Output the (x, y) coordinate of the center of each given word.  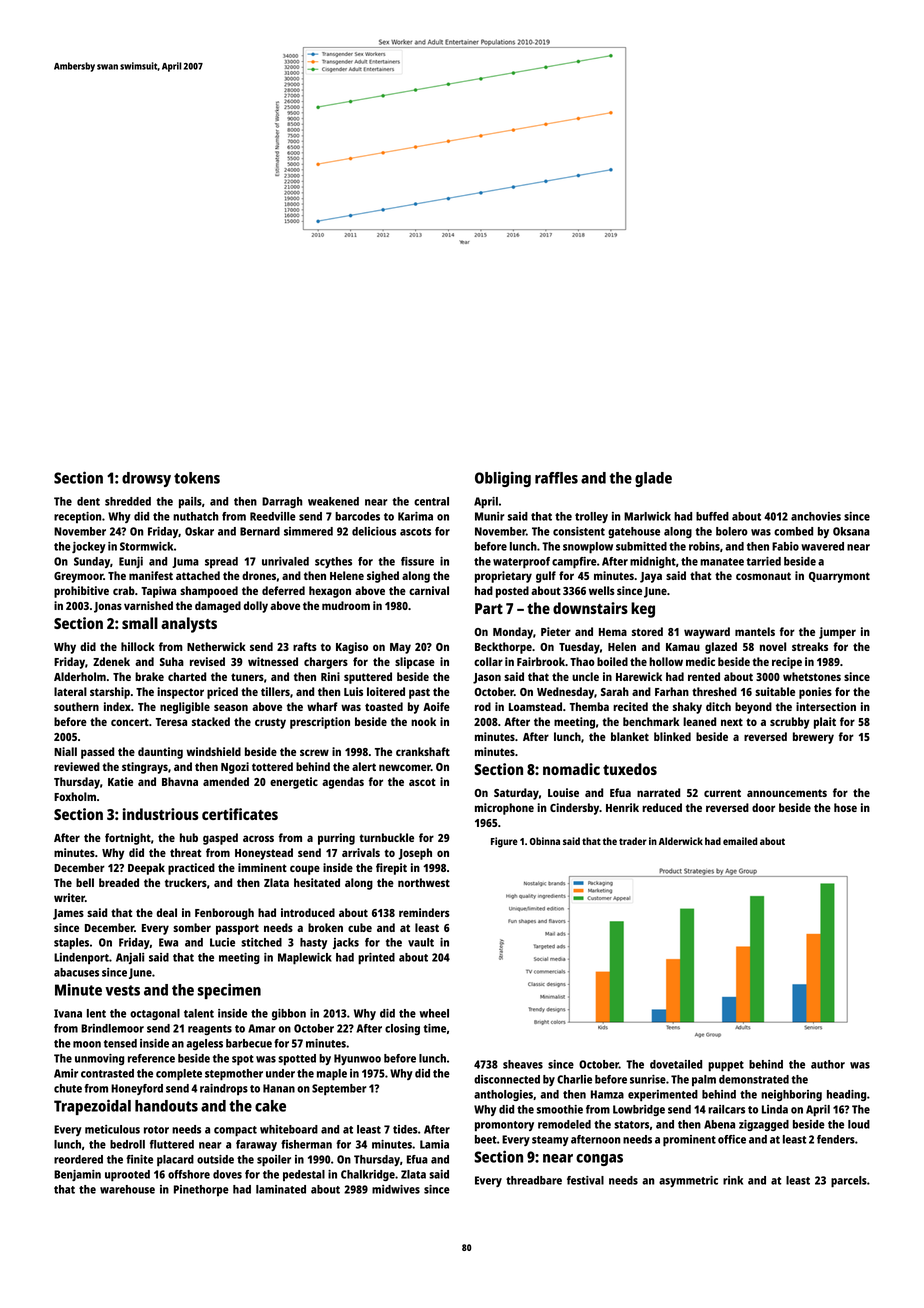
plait (825, 723)
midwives (396, 1189)
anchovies (816, 516)
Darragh (282, 502)
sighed (383, 577)
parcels (849, 1182)
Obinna (545, 841)
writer (69, 897)
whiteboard (289, 1129)
